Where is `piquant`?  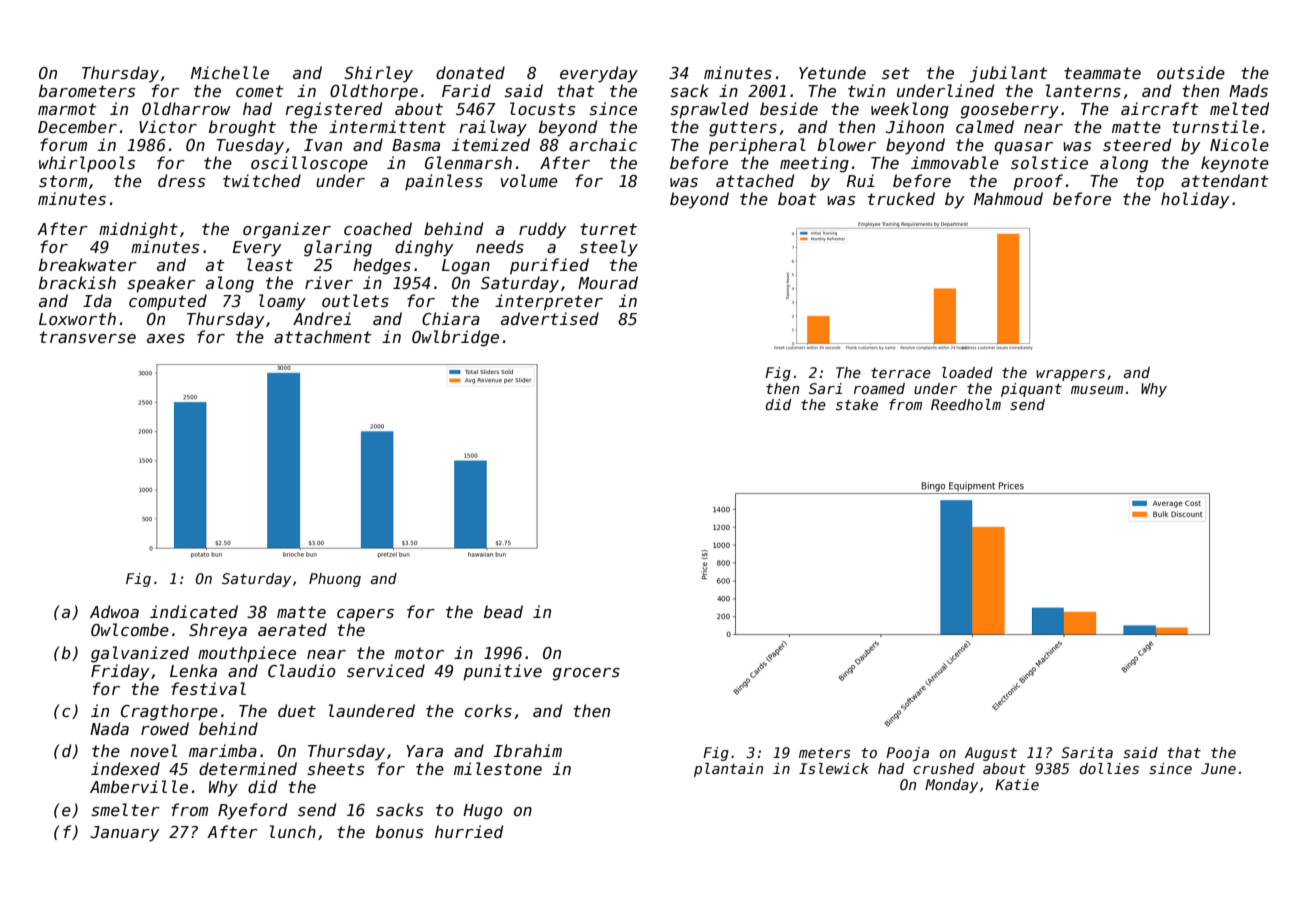 piquant is located at coordinates (1031, 390).
